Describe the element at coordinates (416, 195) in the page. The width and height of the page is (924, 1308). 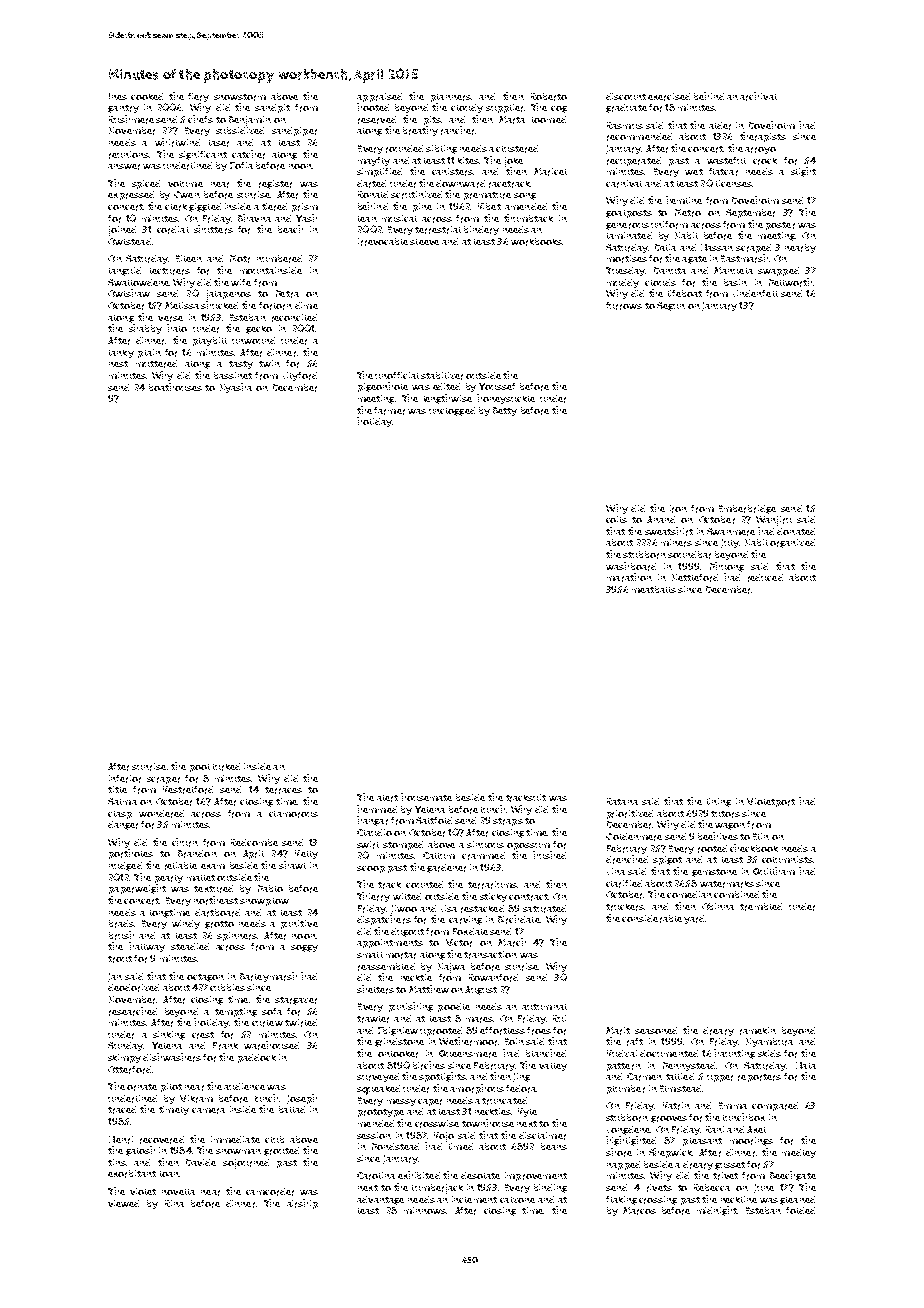
I see `scrutinized` at that location.
